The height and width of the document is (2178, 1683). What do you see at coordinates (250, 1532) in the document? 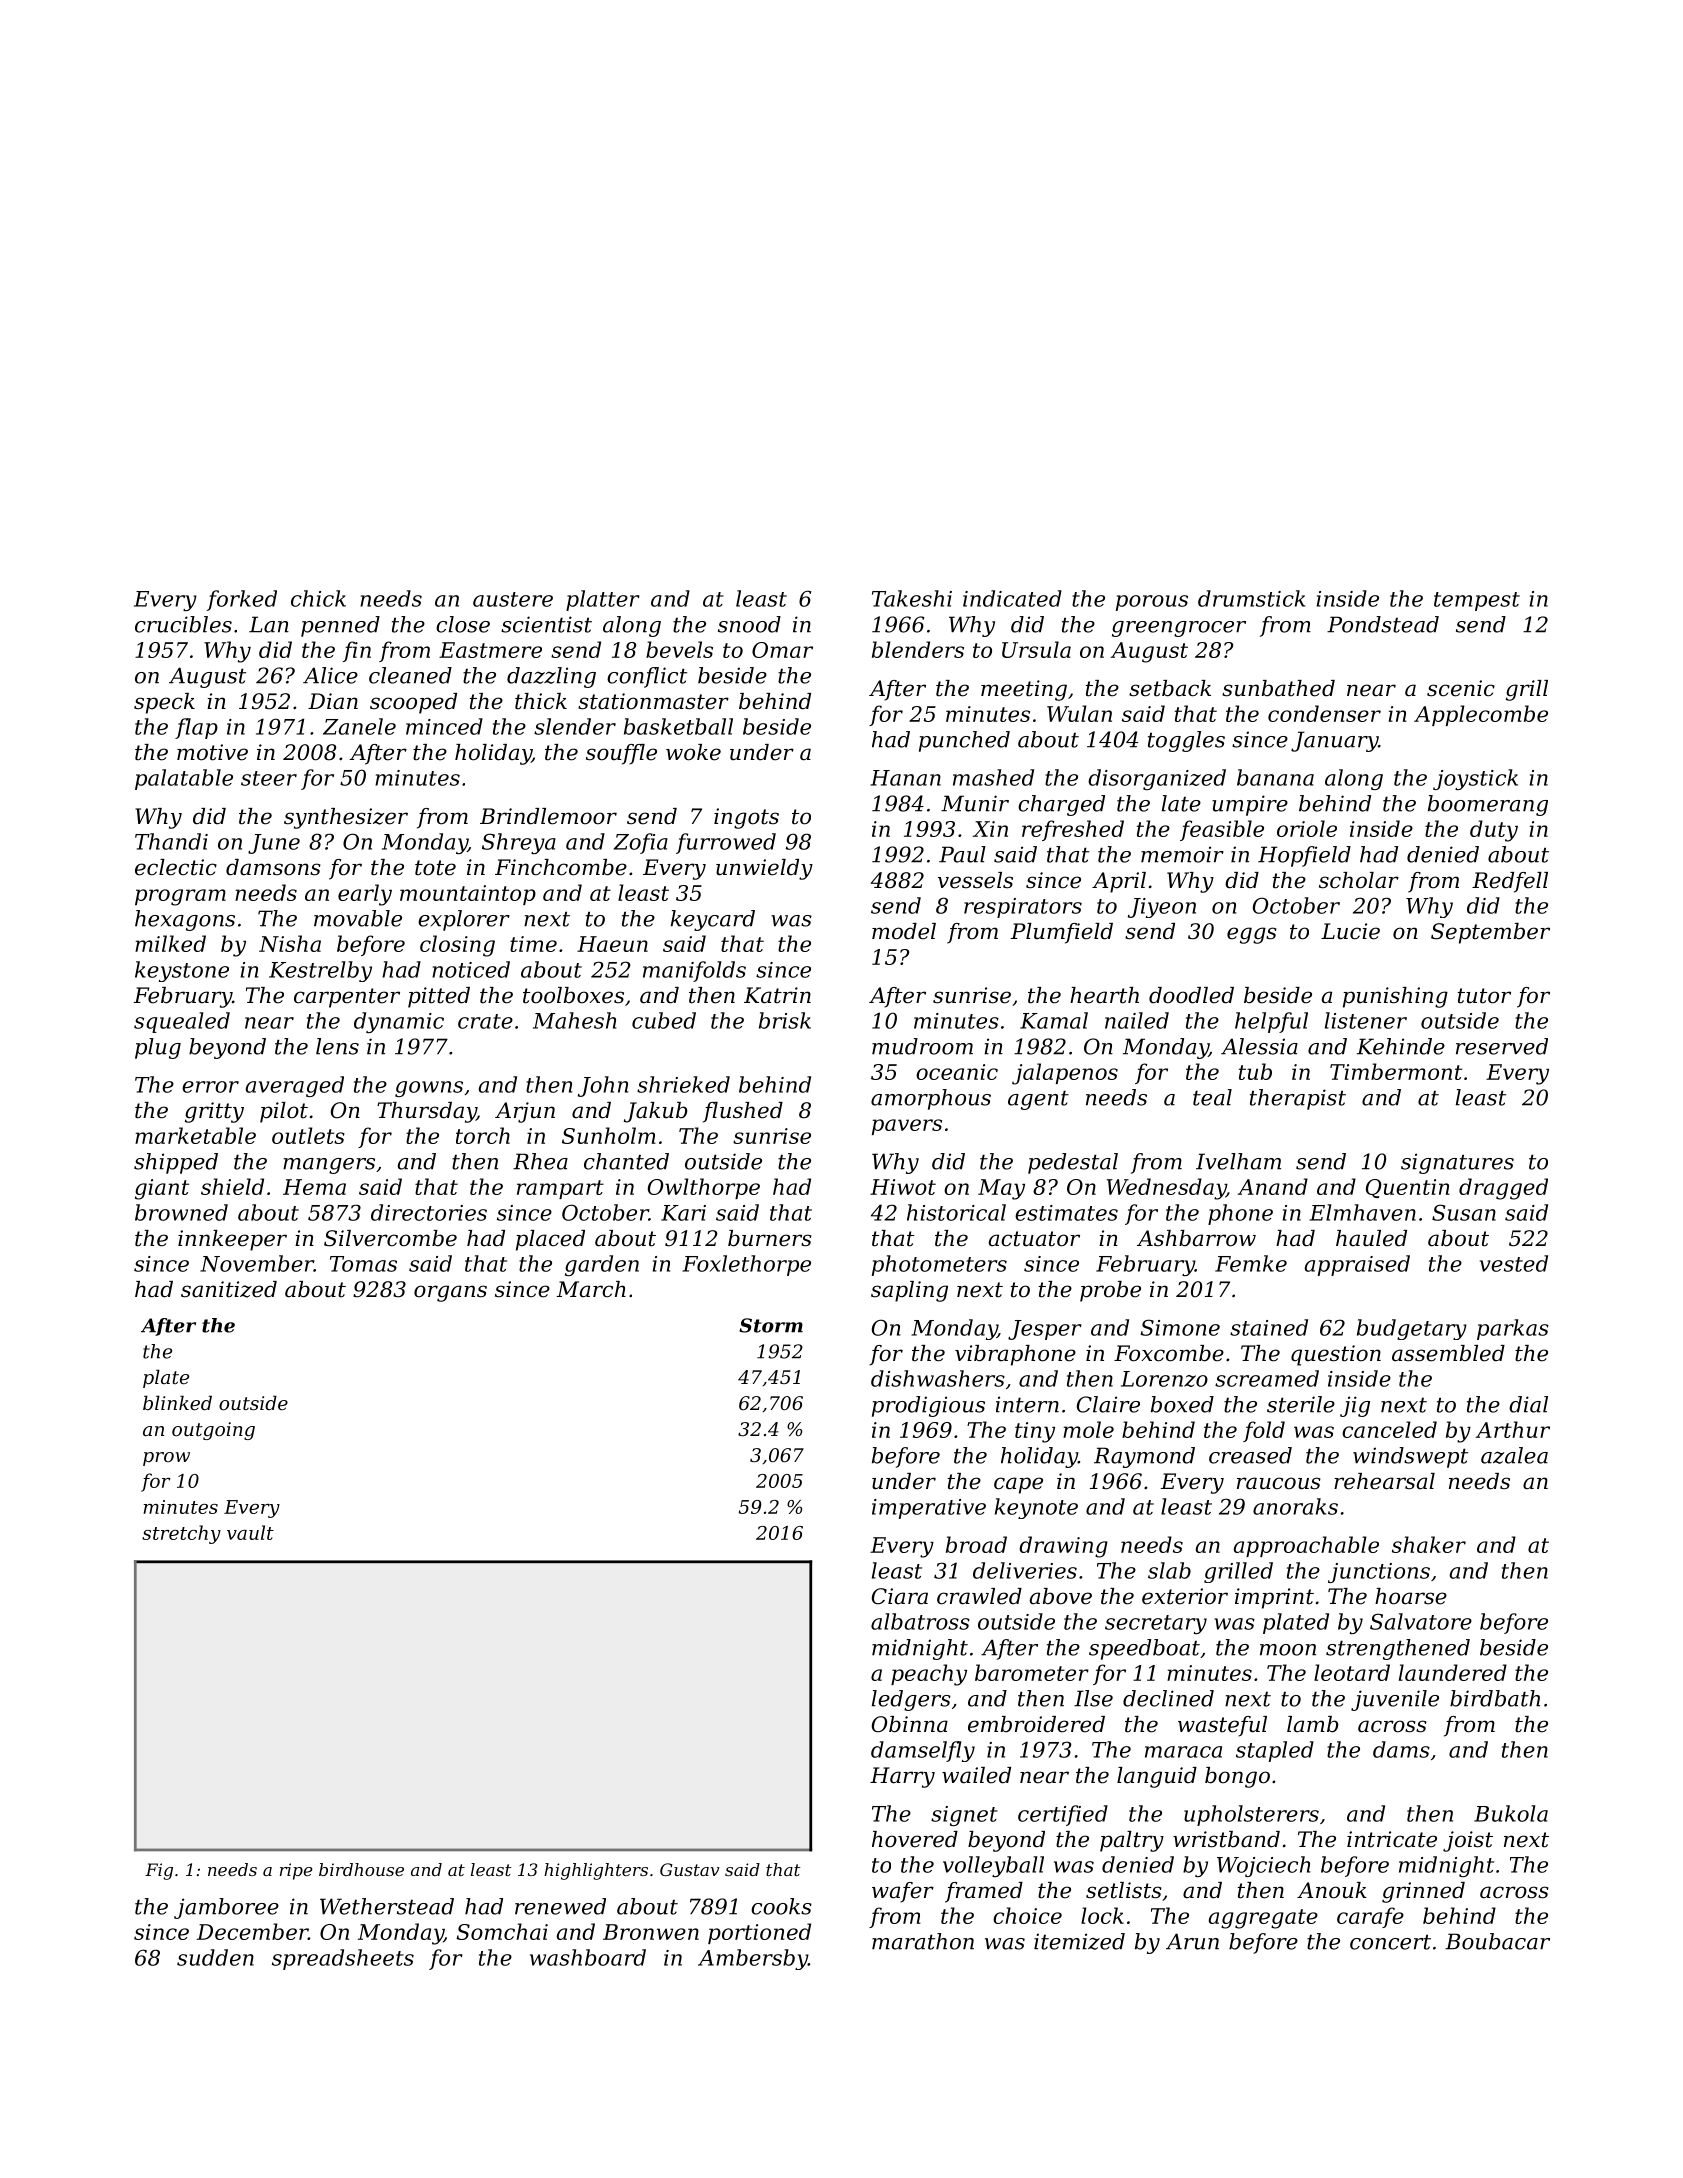
I see `vault` at bounding box center [250, 1532].
